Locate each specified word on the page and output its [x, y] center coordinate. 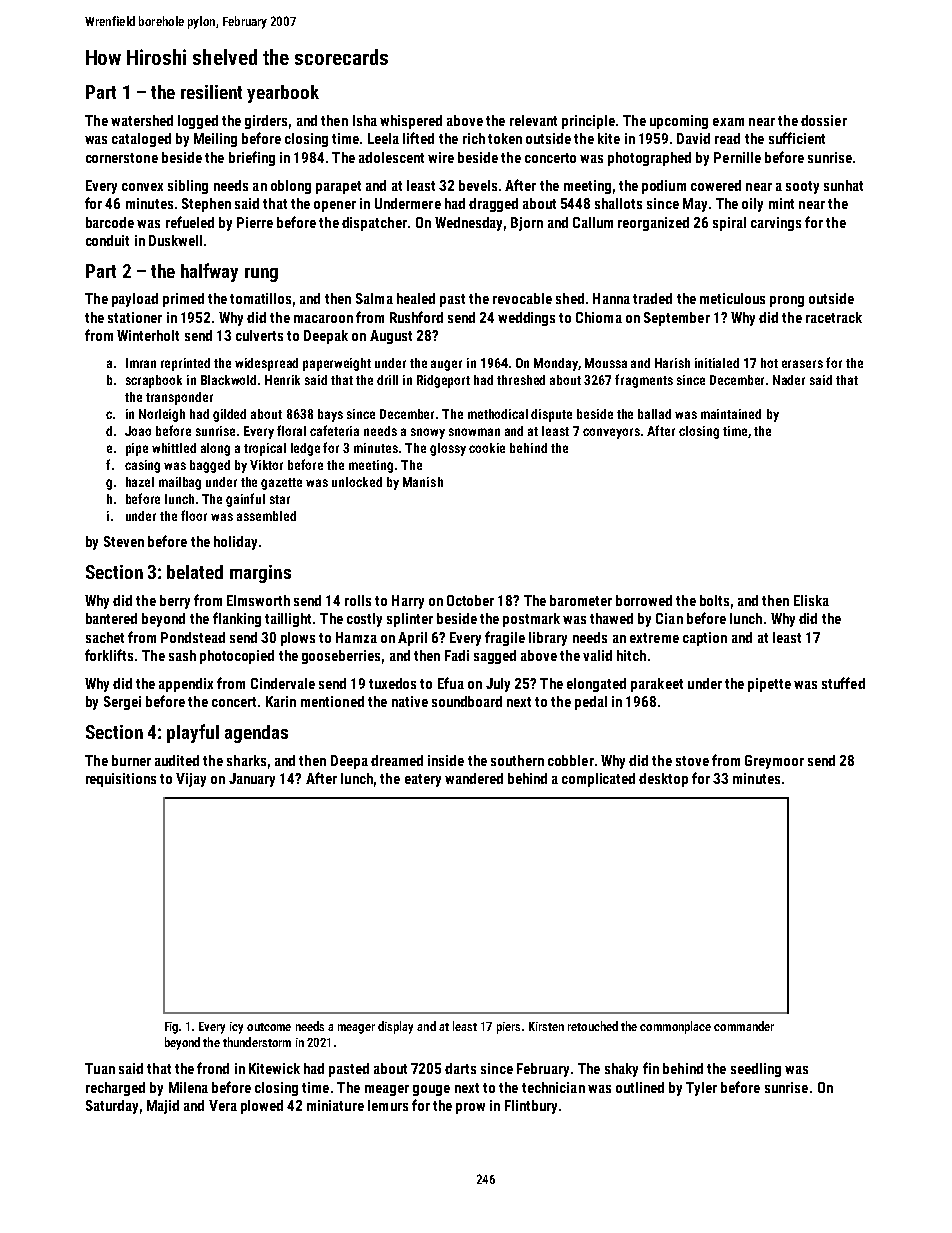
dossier [824, 120]
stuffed [843, 683]
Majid [163, 1107]
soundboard [467, 701]
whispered [411, 122]
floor [194, 515]
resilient [211, 92]
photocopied [237, 657]
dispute [551, 415]
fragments [644, 381]
